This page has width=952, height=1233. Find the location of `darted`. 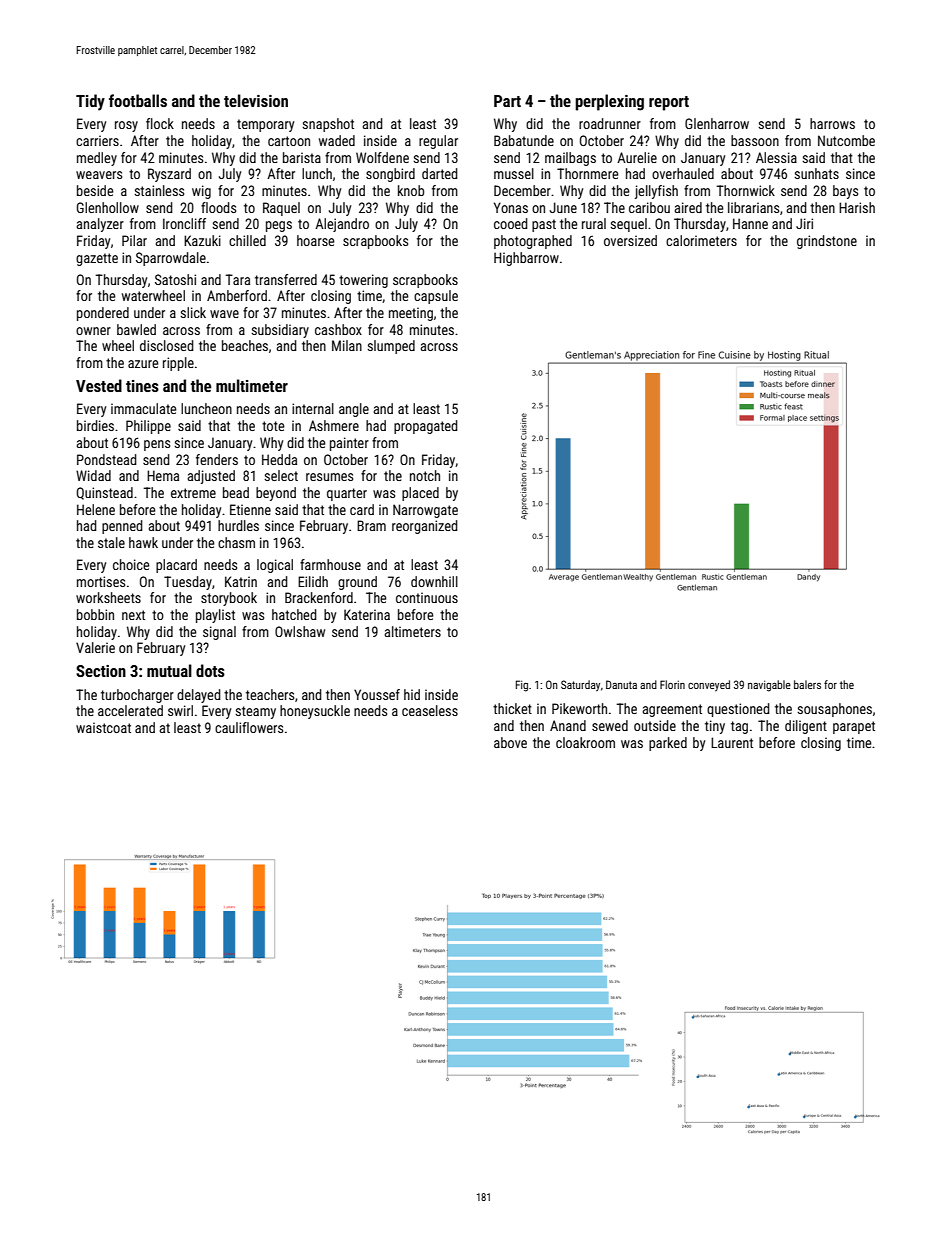

darted is located at coordinates (440, 173).
